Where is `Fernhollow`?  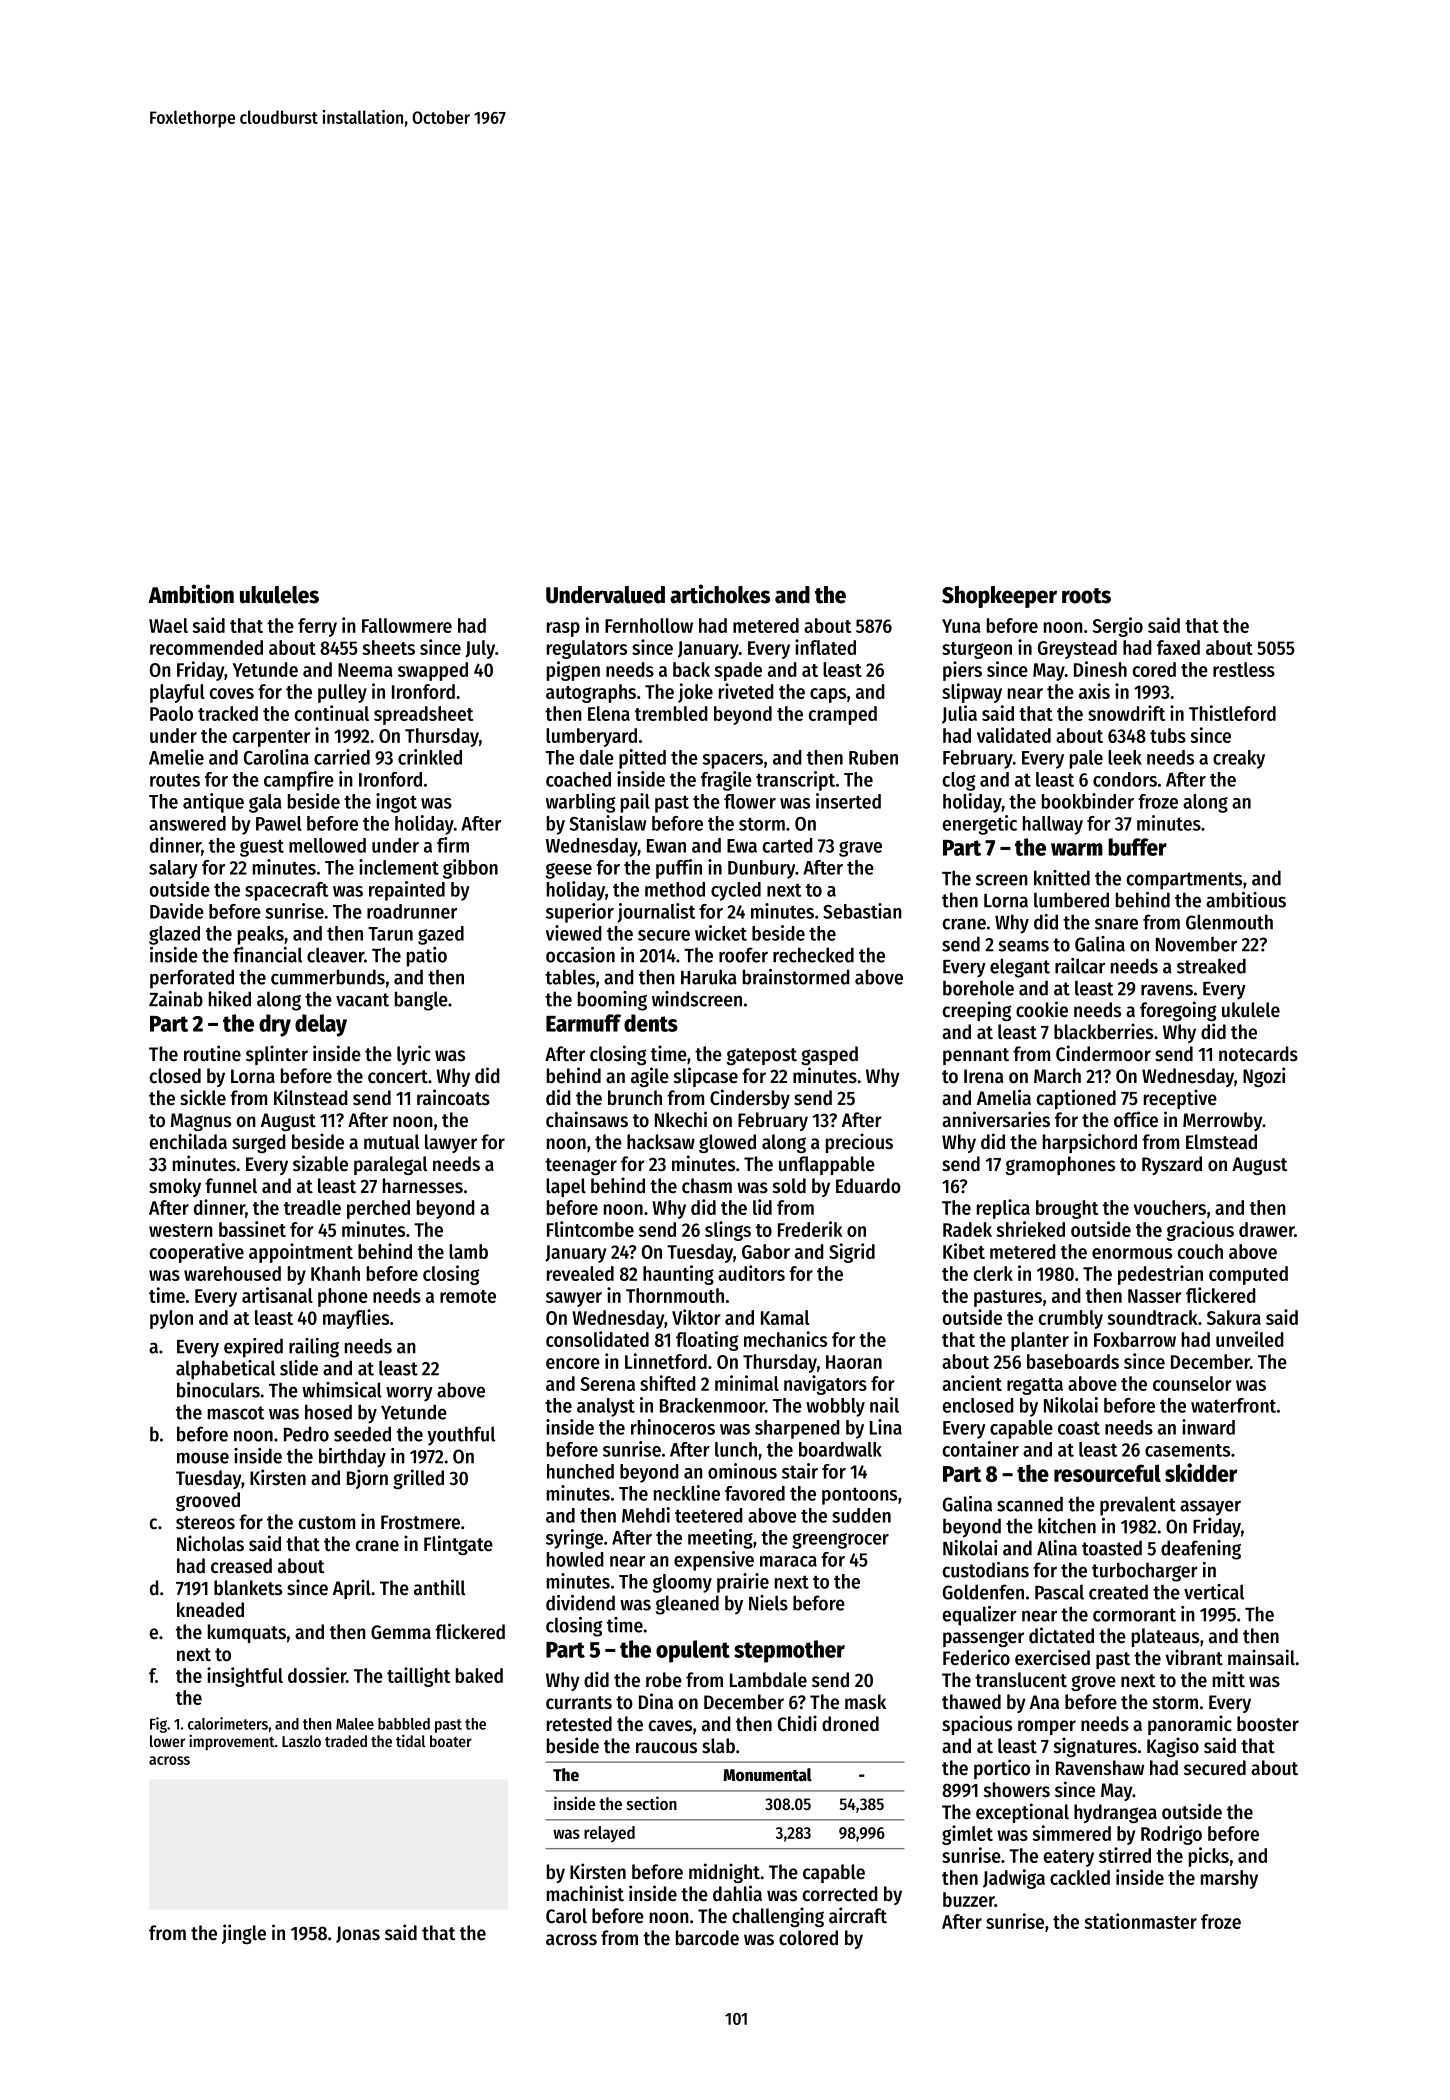
Fernhollow is located at coordinates (649, 625).
